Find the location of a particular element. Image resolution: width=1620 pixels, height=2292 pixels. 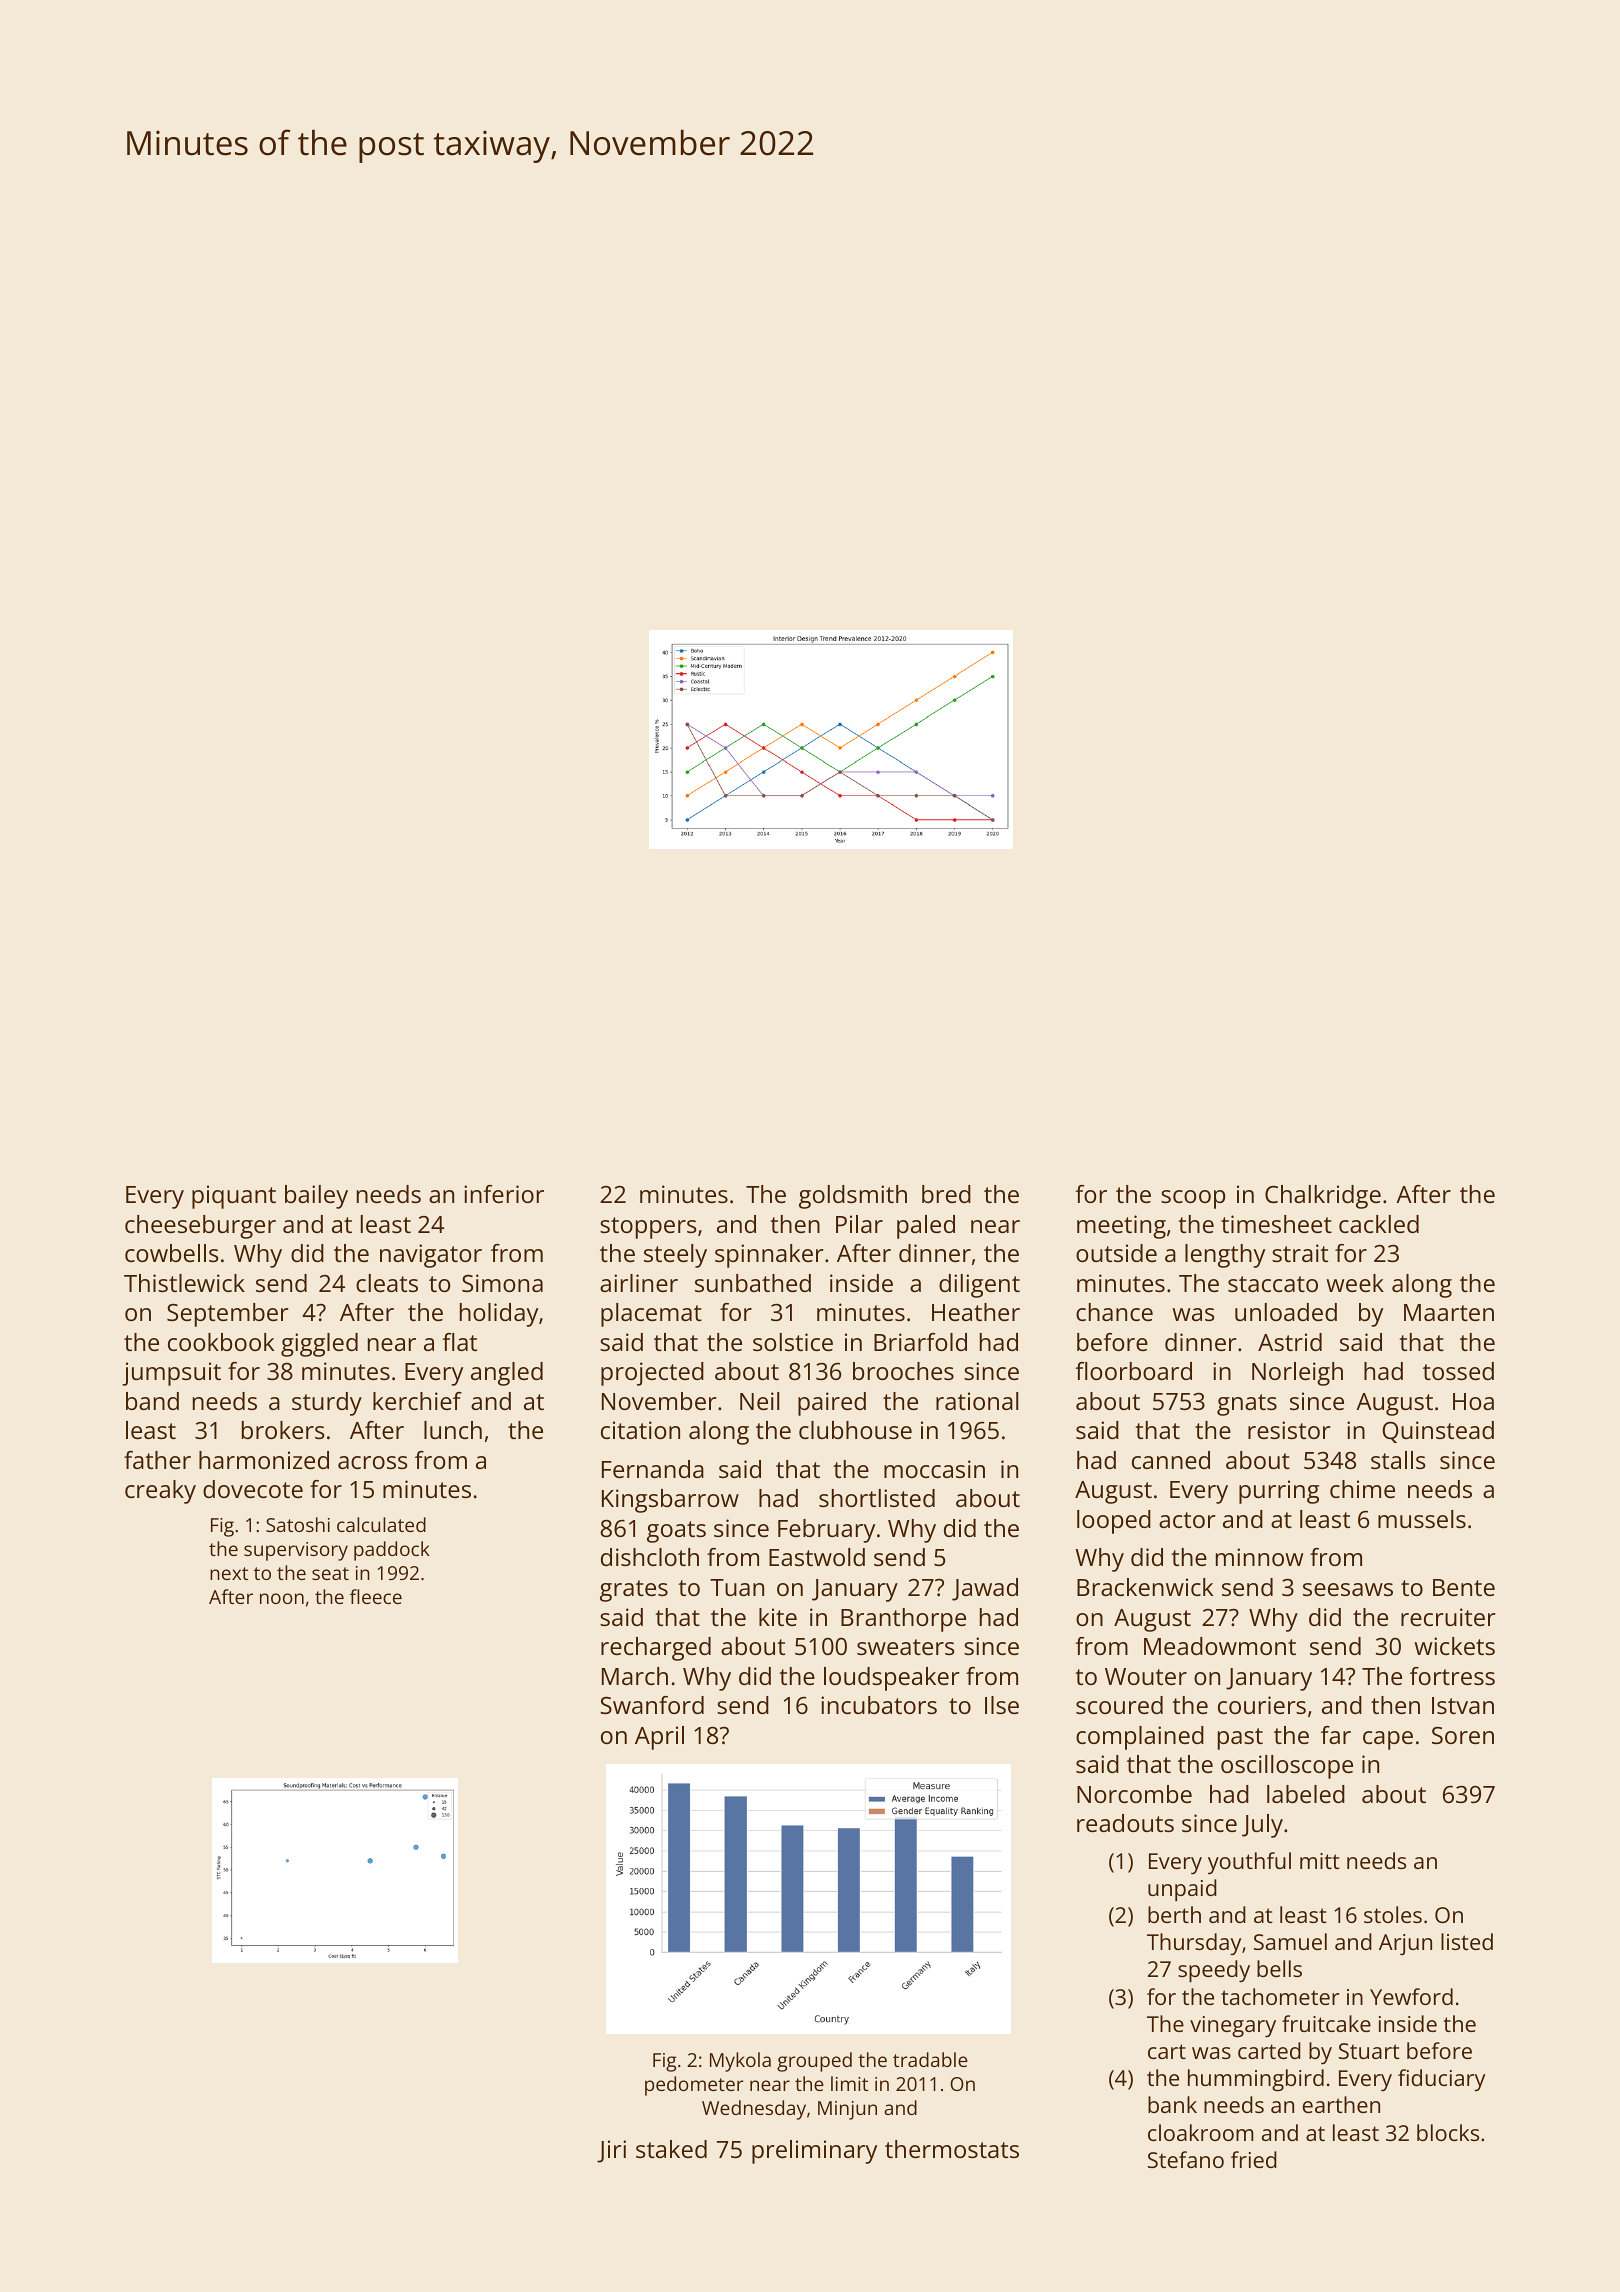

cleats is located at coordinates (387, 1283).
